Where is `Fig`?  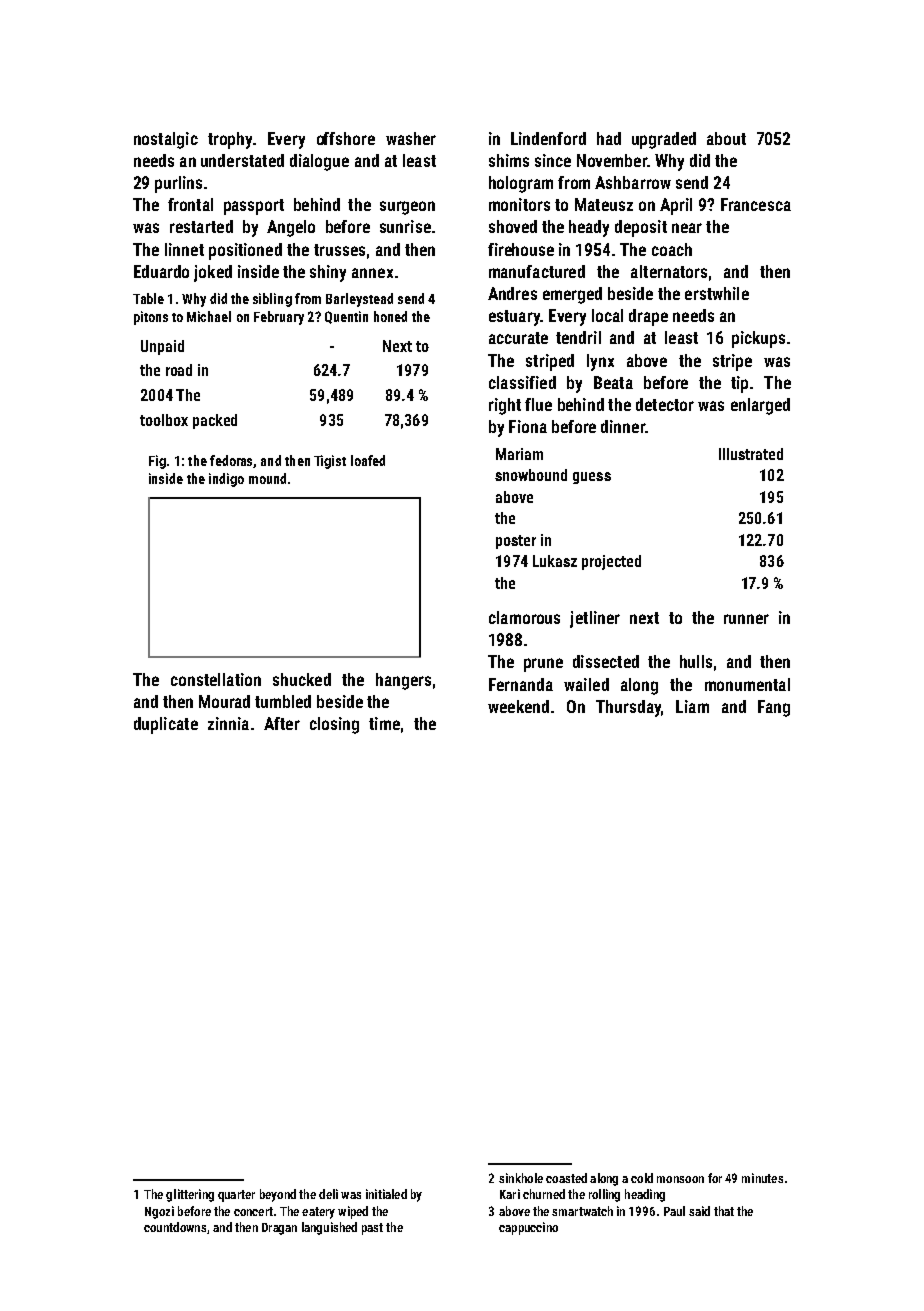
Fig is located at coordinates (157, 462).
